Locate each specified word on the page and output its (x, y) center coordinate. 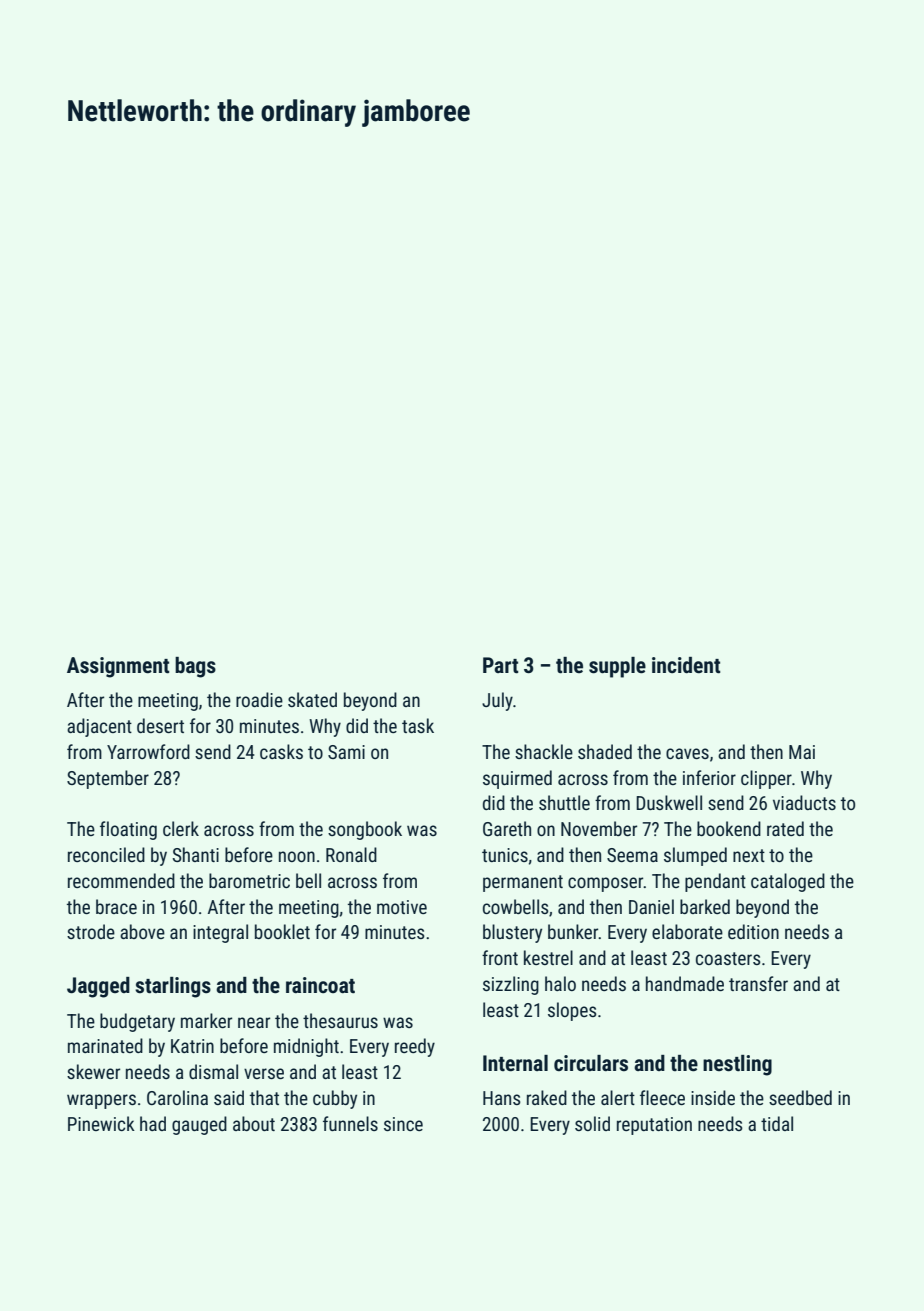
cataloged (788, 882)
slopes (572, 1011)
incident (686, 665)
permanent (523, 883)
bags (195, 667)
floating (128, 830)
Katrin (192, 1046)
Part (500, 665)
